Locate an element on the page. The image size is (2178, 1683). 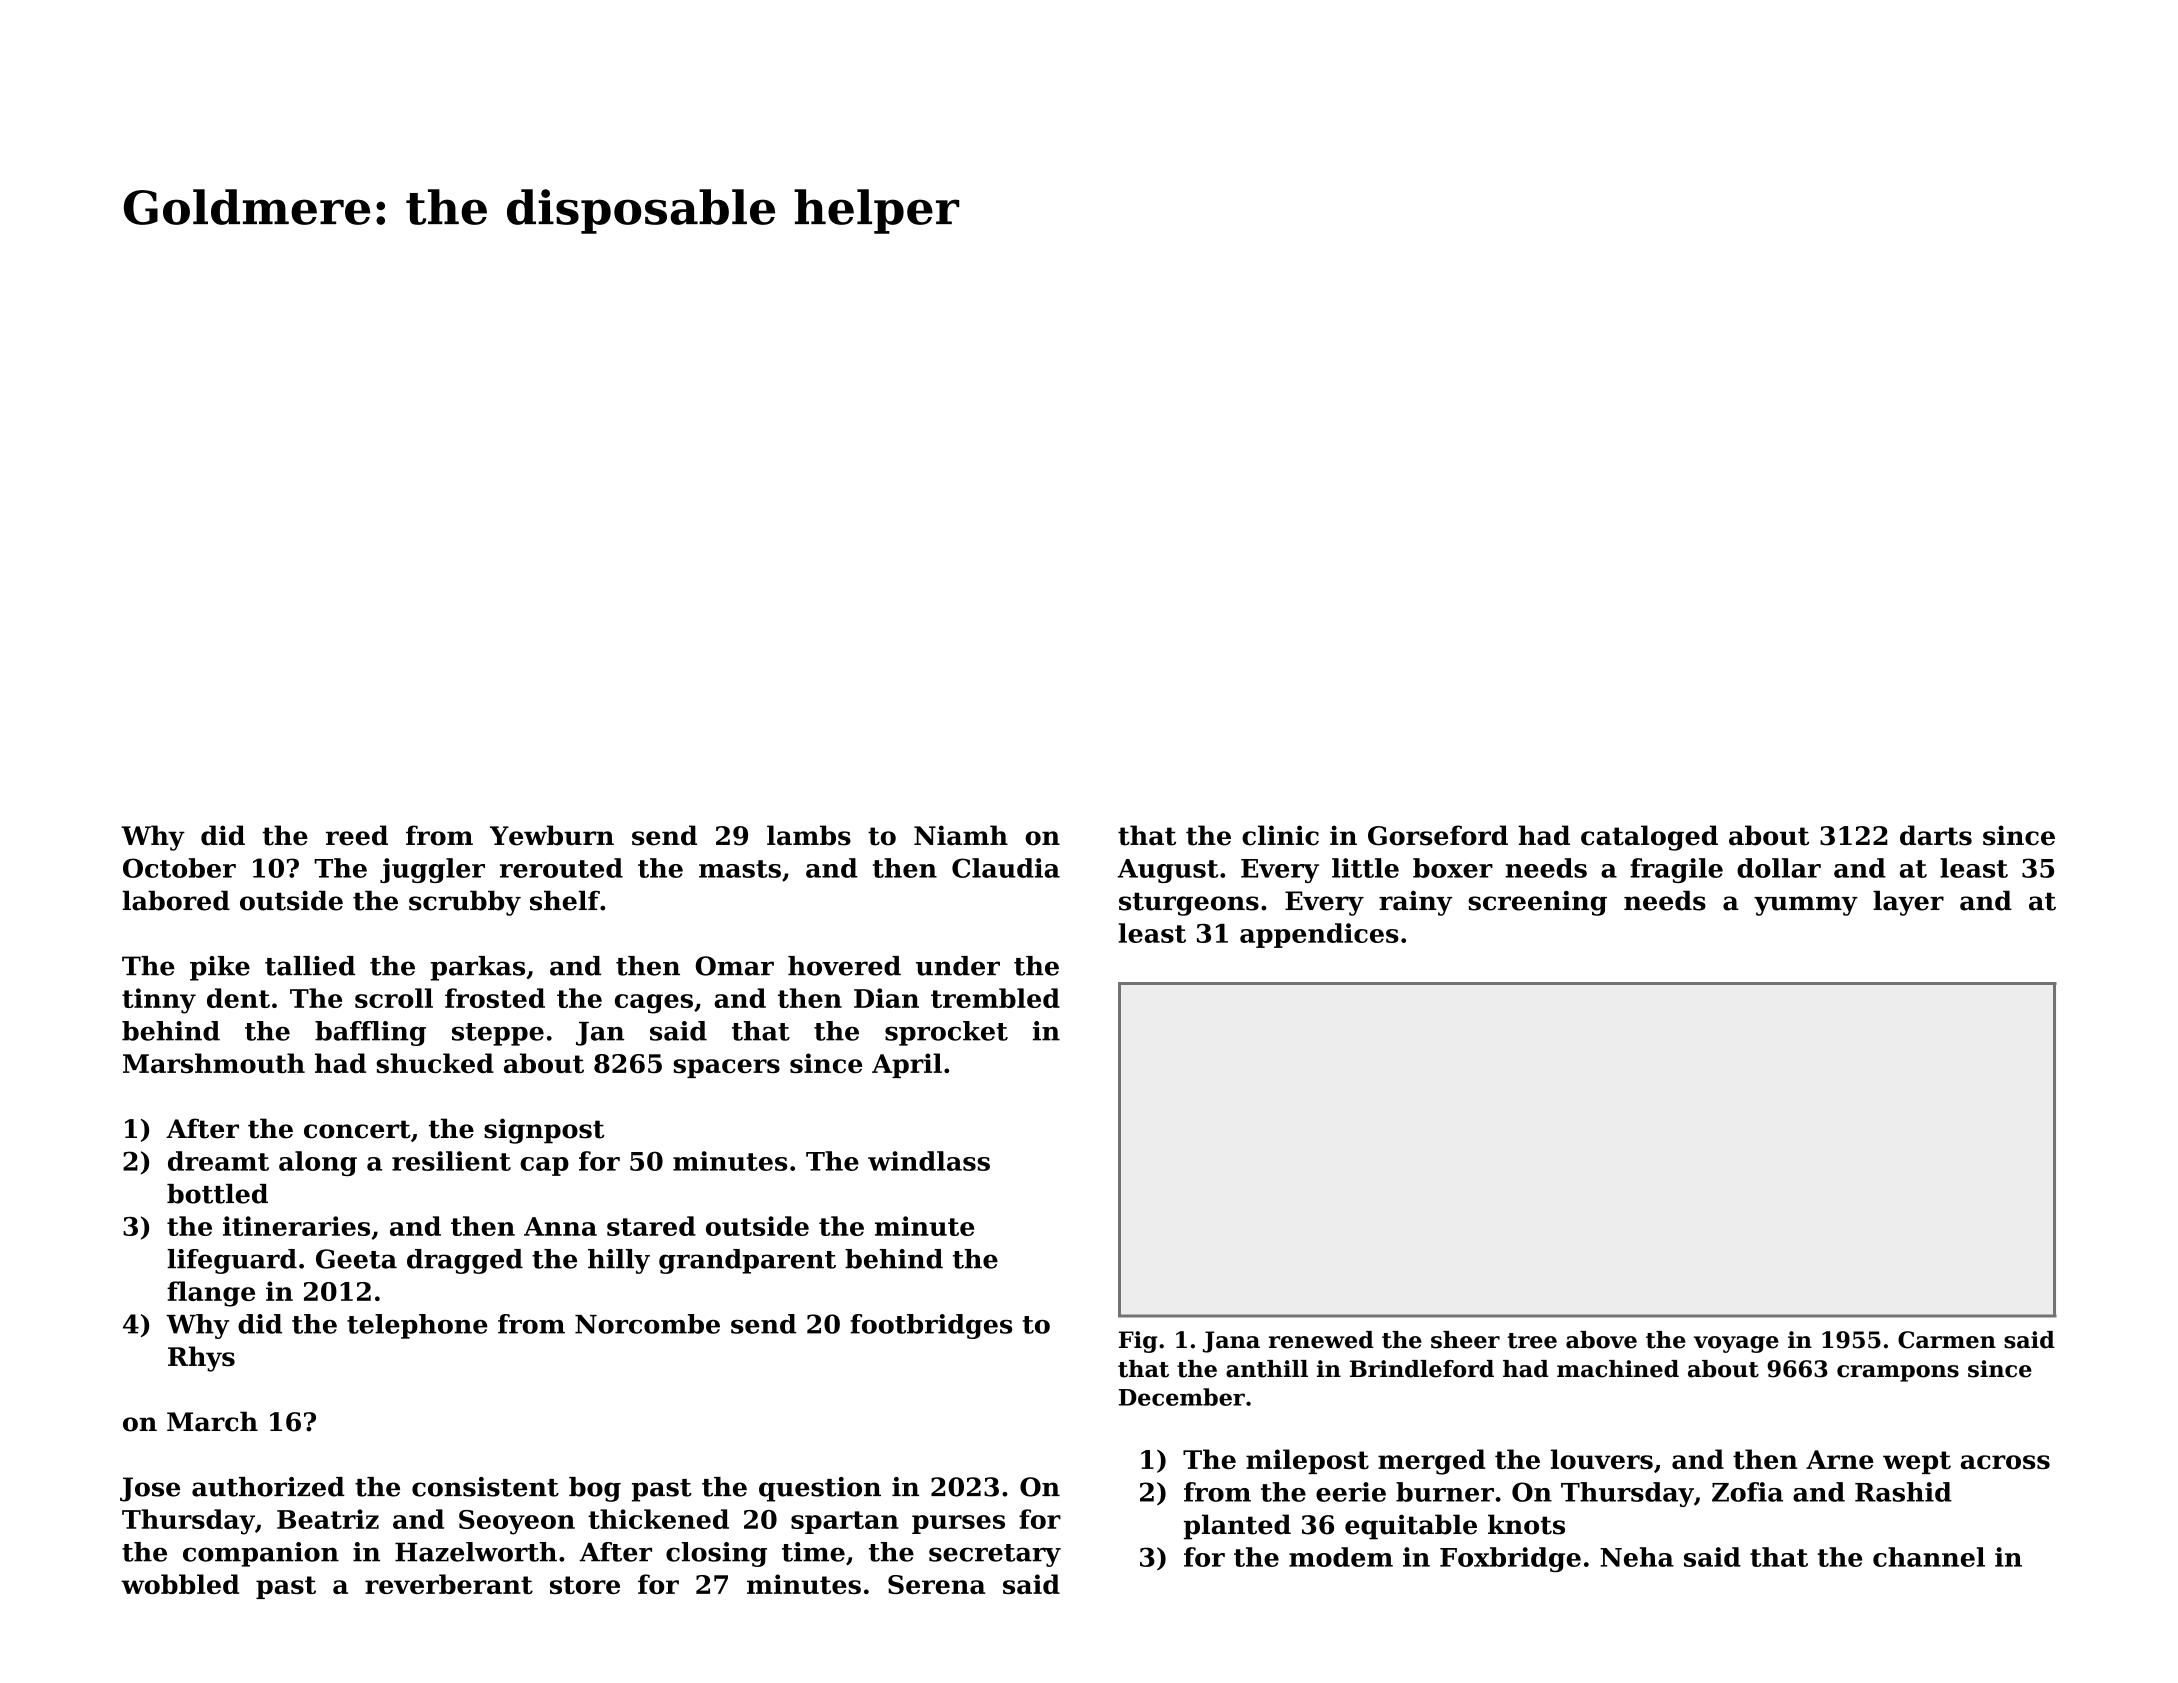
reed is located at coordinates (357, 835).
